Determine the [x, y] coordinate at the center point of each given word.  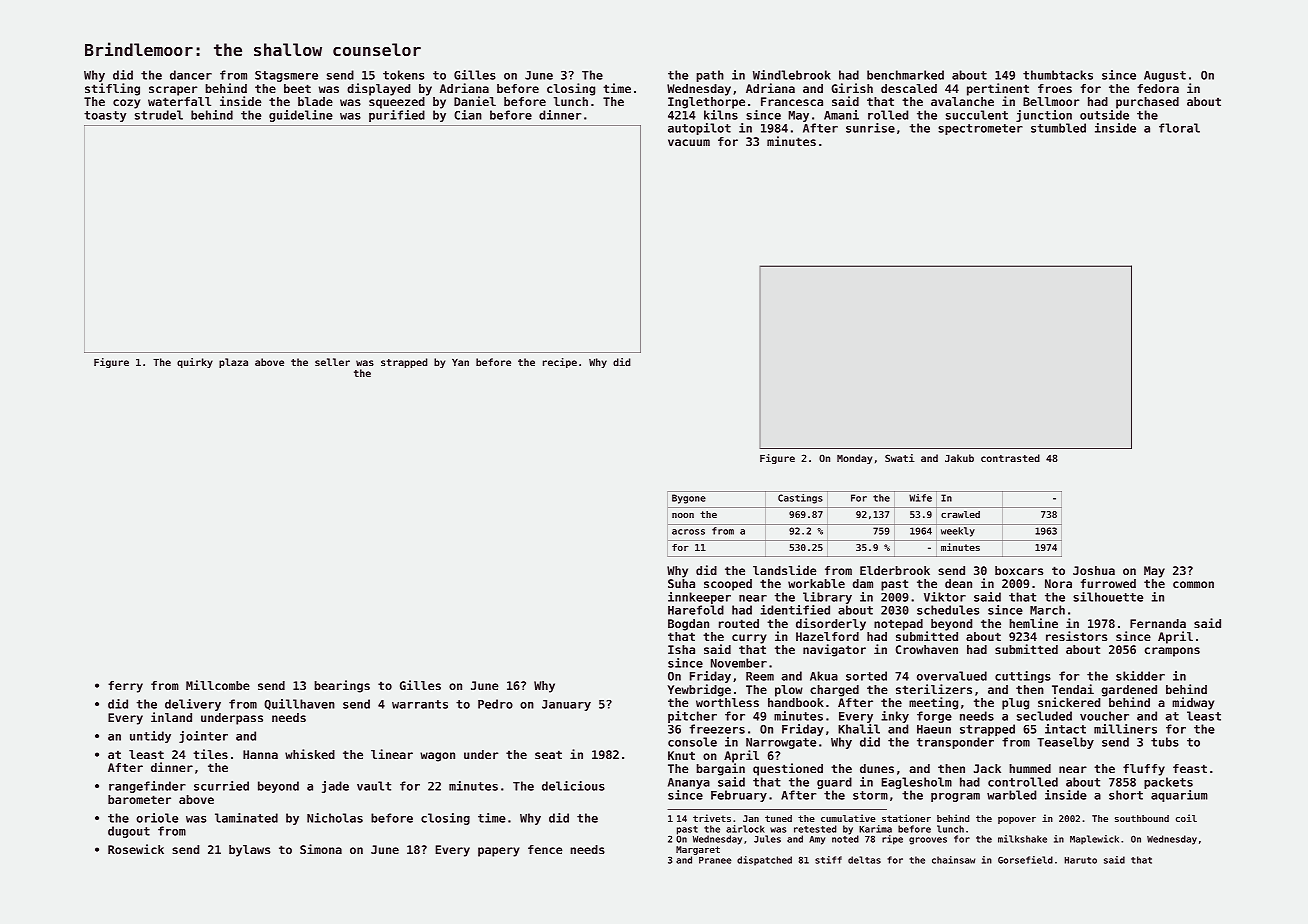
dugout [129, 832]
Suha [681, 583]
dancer [191, 75]
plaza [233, 363]
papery [499, 852]
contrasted [1010, 458]
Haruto [1080, 860]
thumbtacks [1058, 75]
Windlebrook [792, 75]
